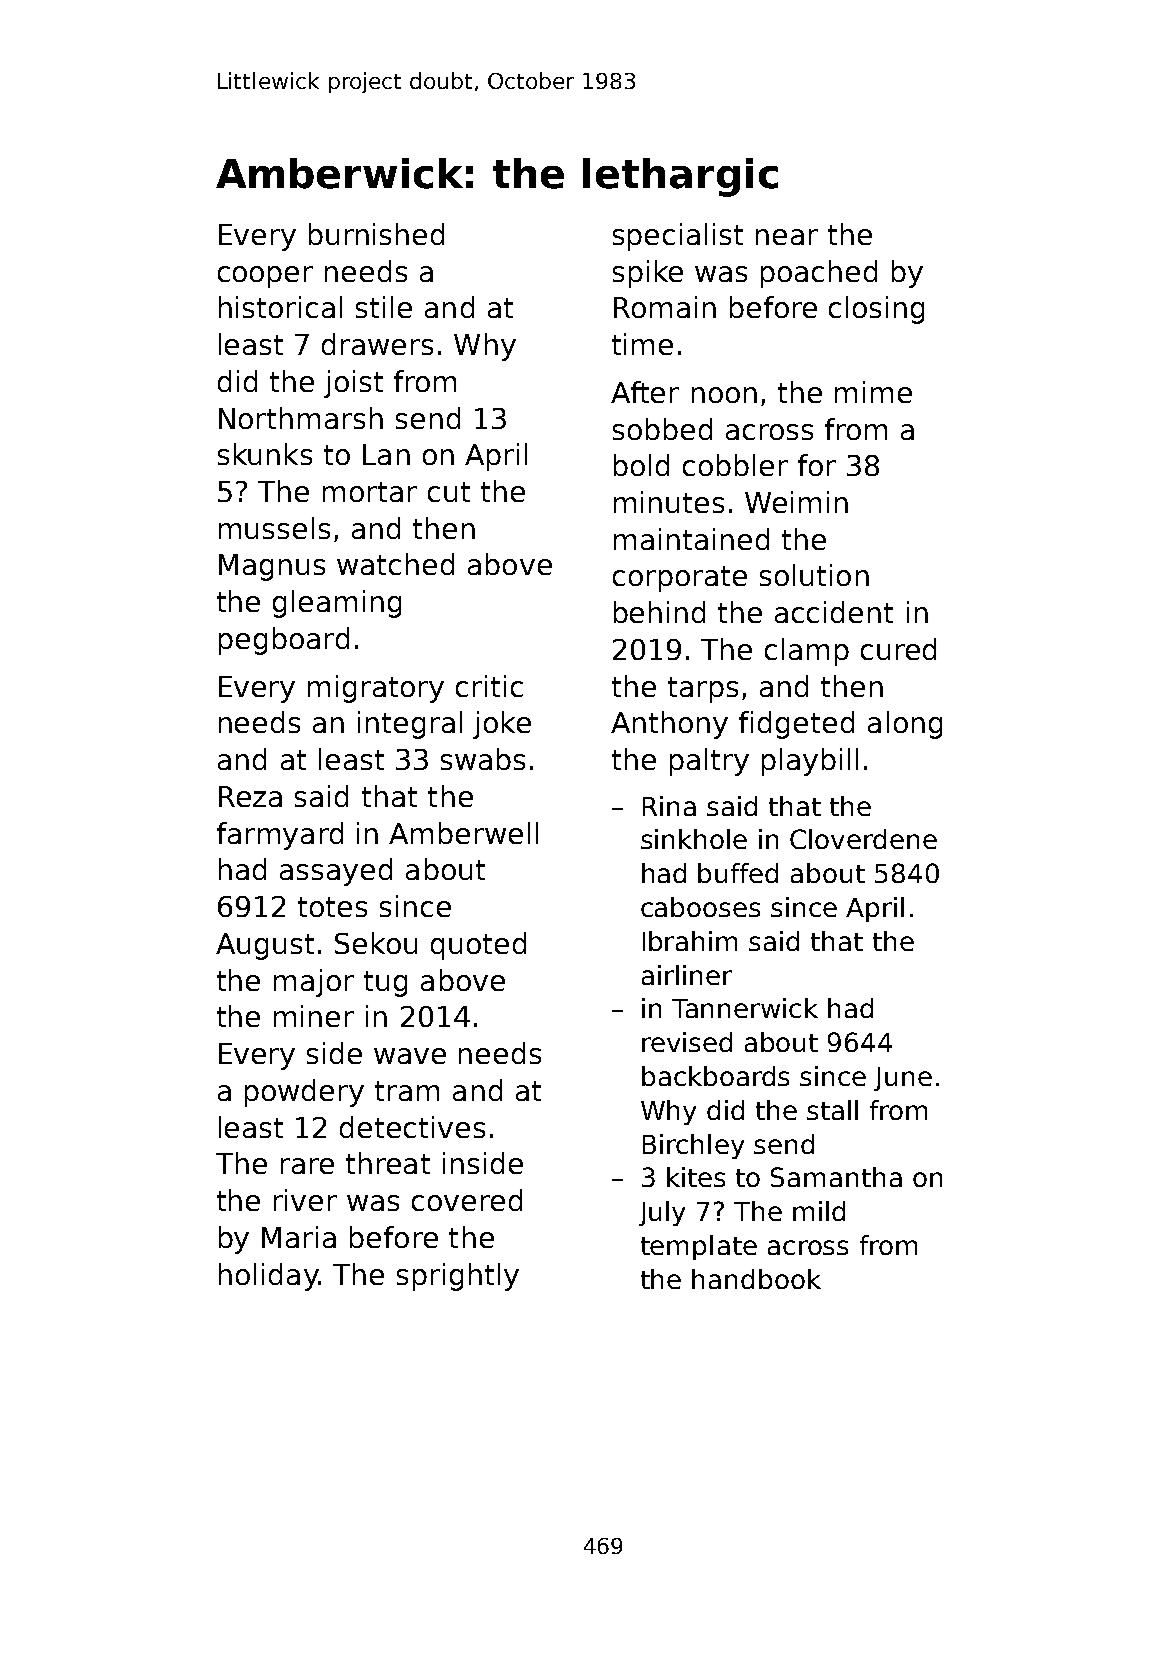 The image size is (1165, 1654). Describe the element at coordinates (478, 946) in the screenshot. I see `quoted` at that location.
